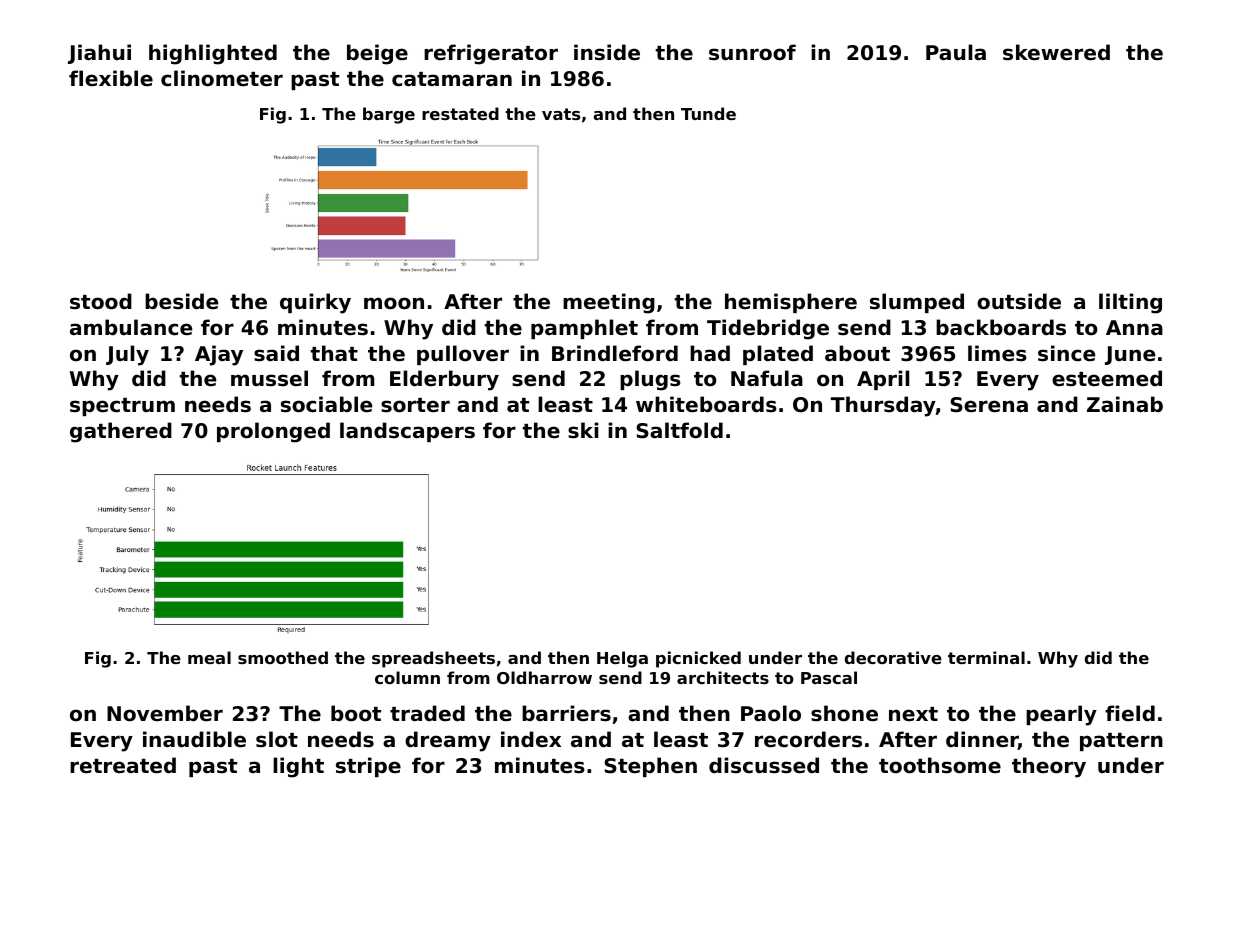  What do you see at coordinates (893, 657) in the image?
I see `decorative` at bounding box center [893, 657].
